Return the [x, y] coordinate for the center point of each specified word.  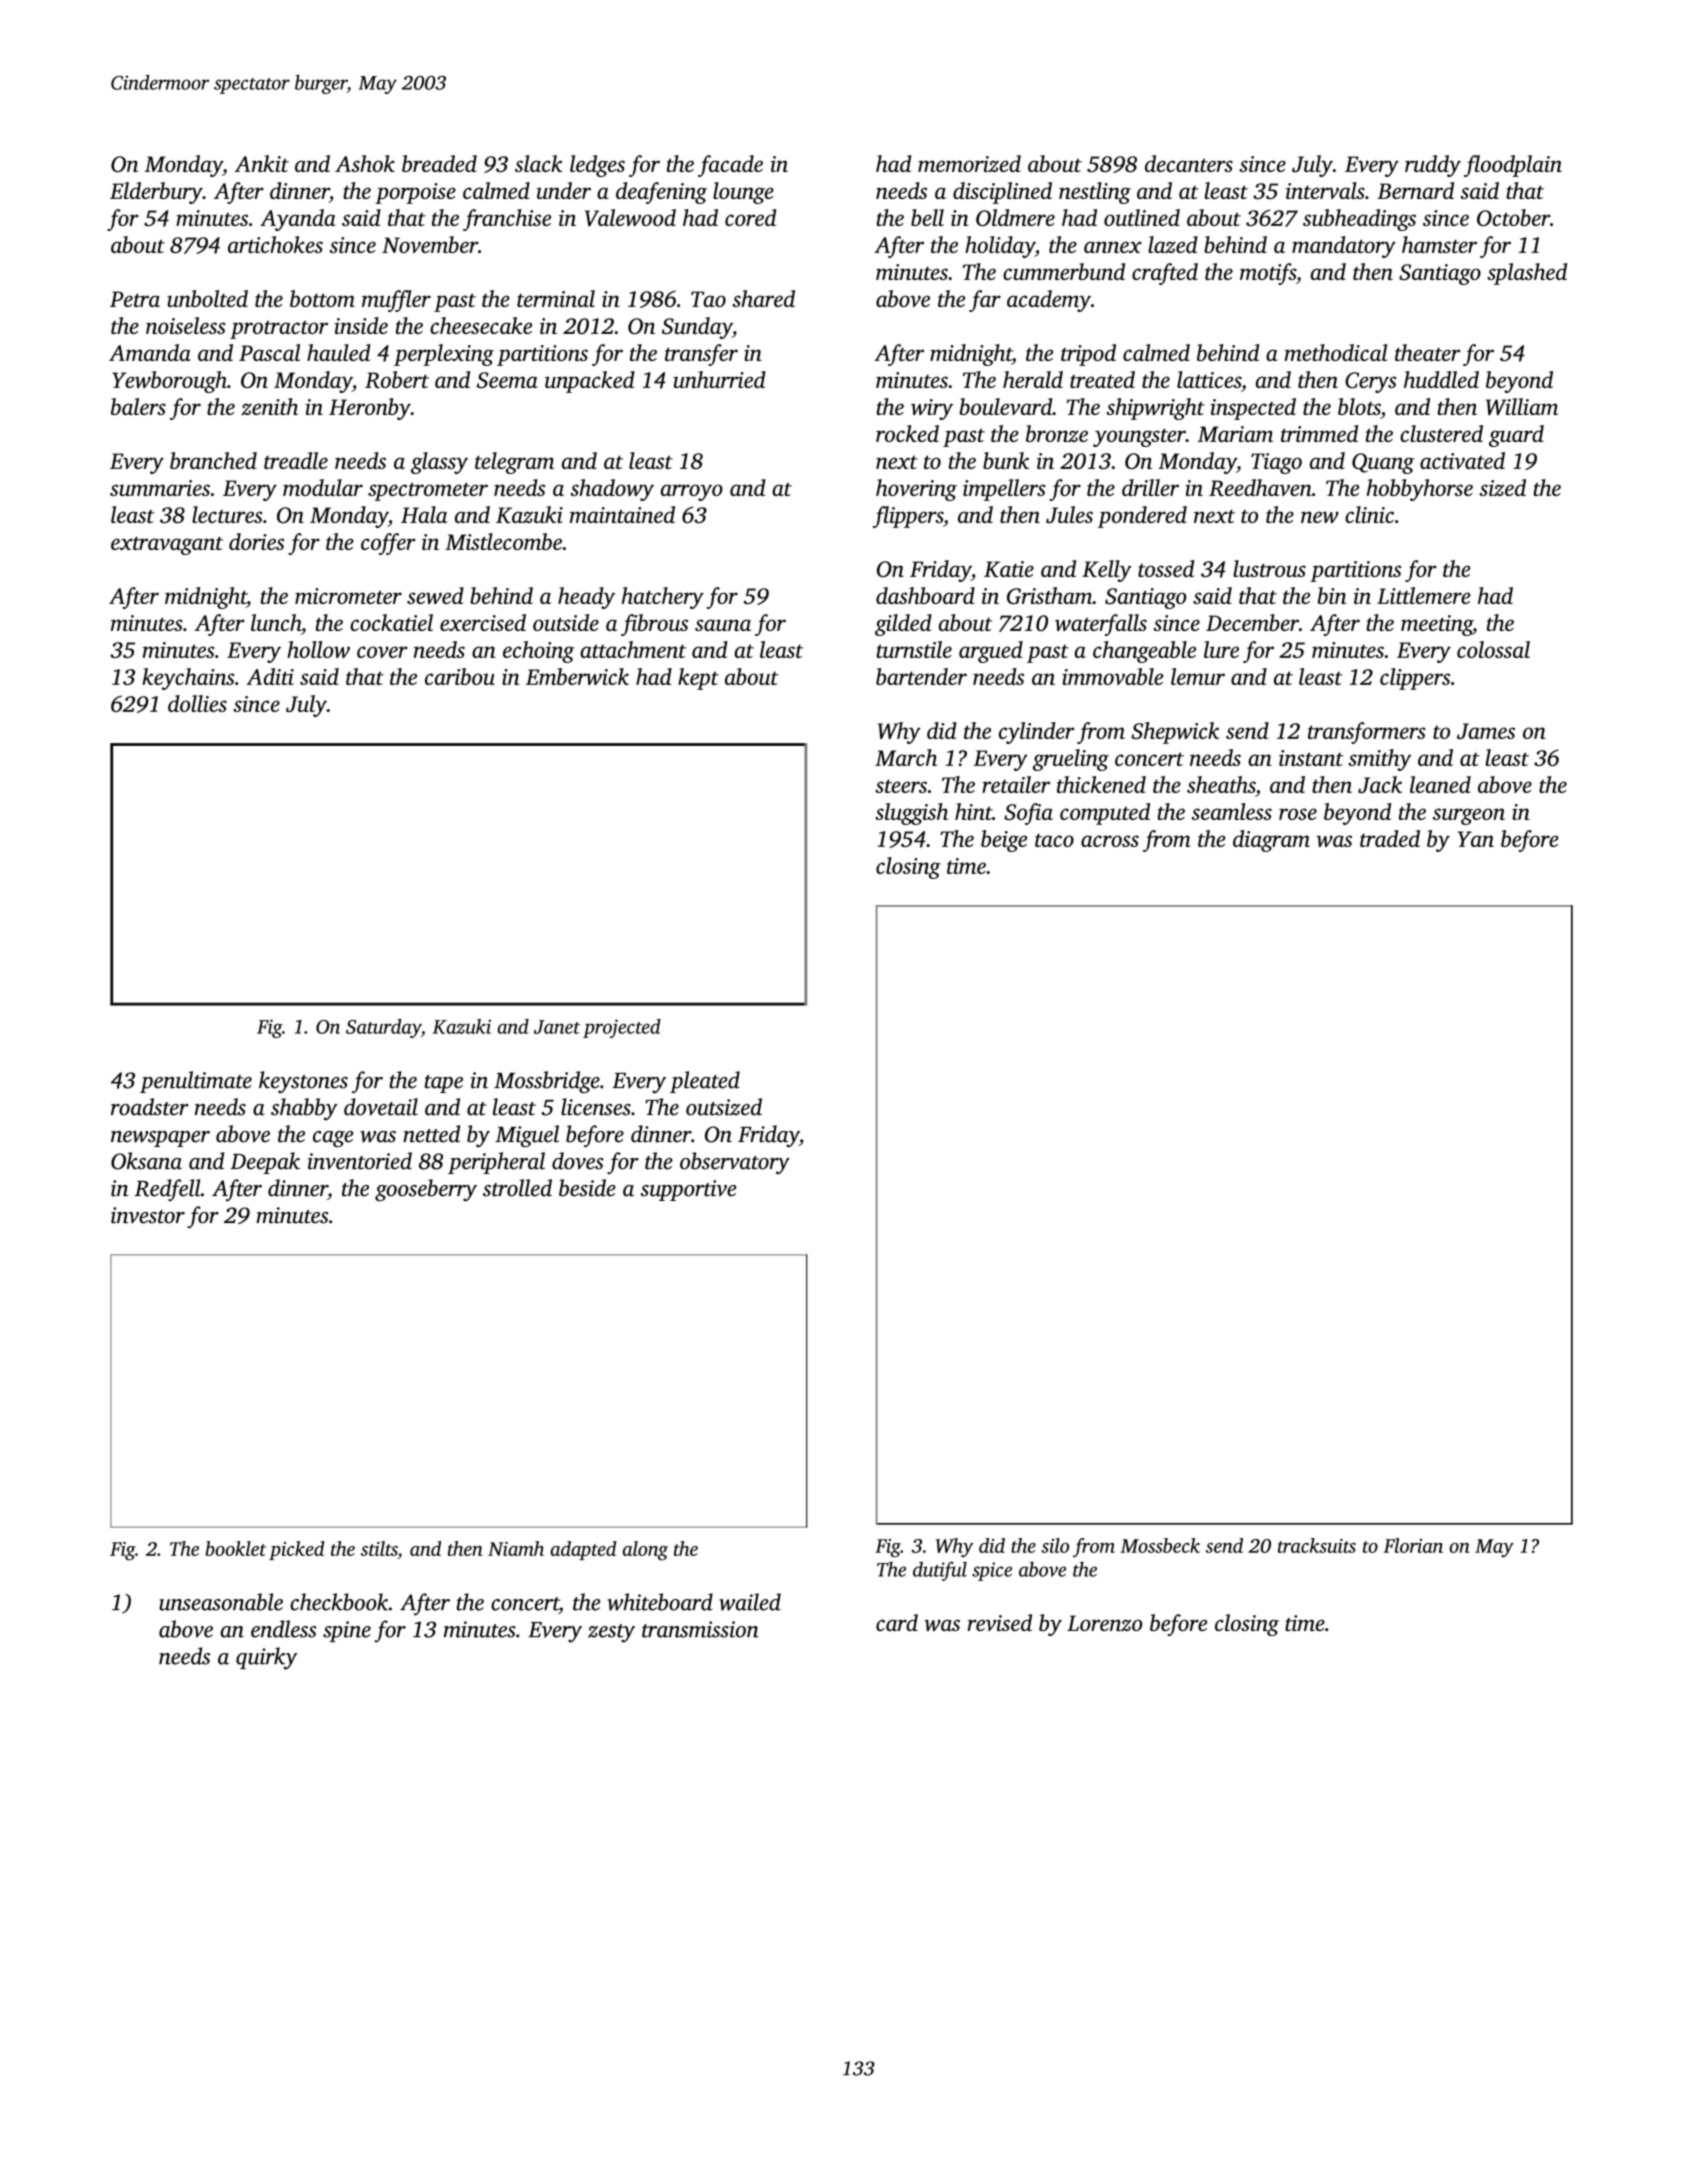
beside [587, 1188]
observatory [735, 1163]
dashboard [925, 595]
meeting [1437, 625]
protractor [279, 330]
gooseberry [426, 1190]
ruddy [1433, 166]
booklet [235, 1548]
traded [1390, 838]
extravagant [167, 545]
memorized [969, 163]
